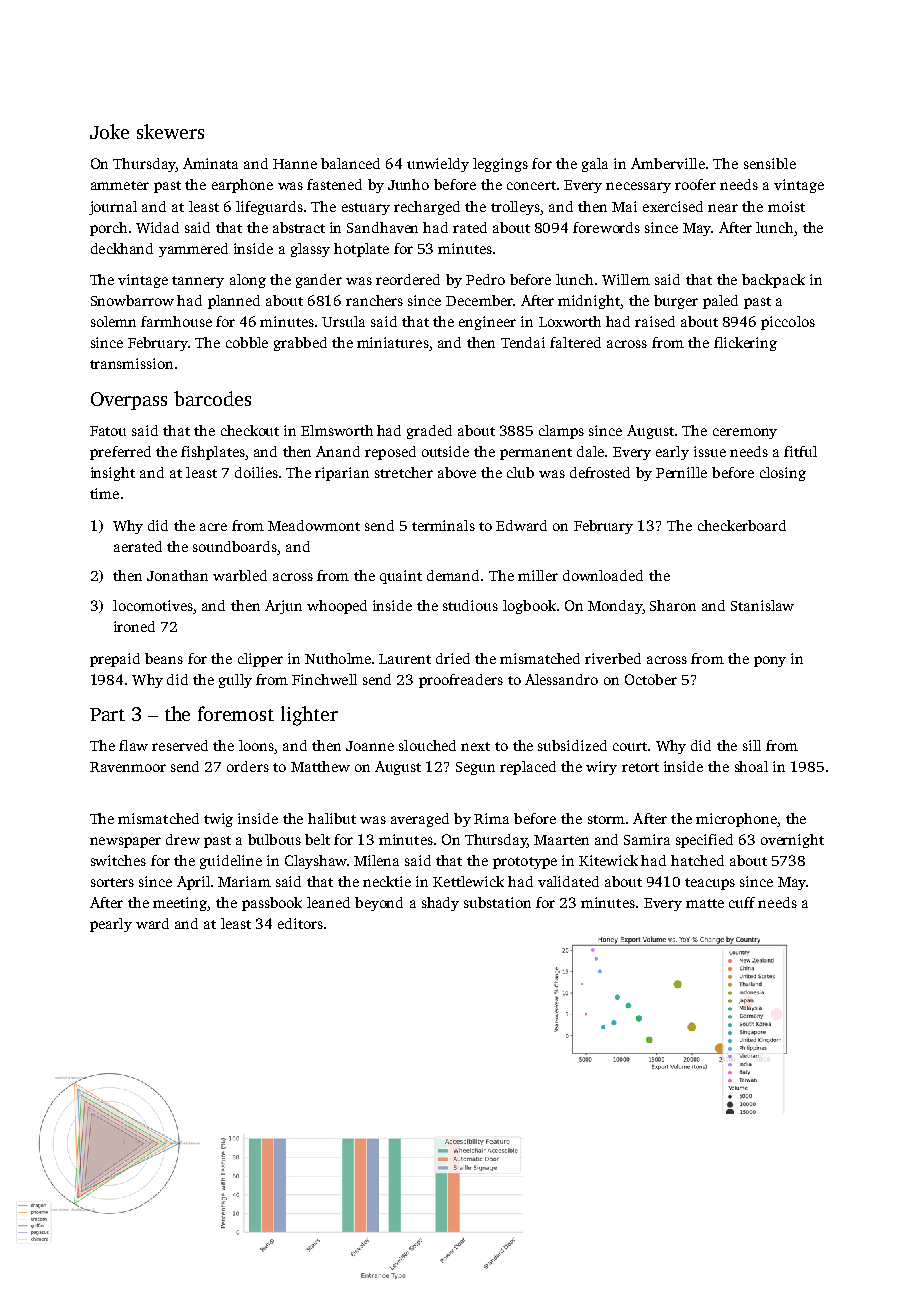 The height and width of the page is (1308, 924). Describe the element at coordinates (603, 575) in the page. I see `downloaded` at that location.
